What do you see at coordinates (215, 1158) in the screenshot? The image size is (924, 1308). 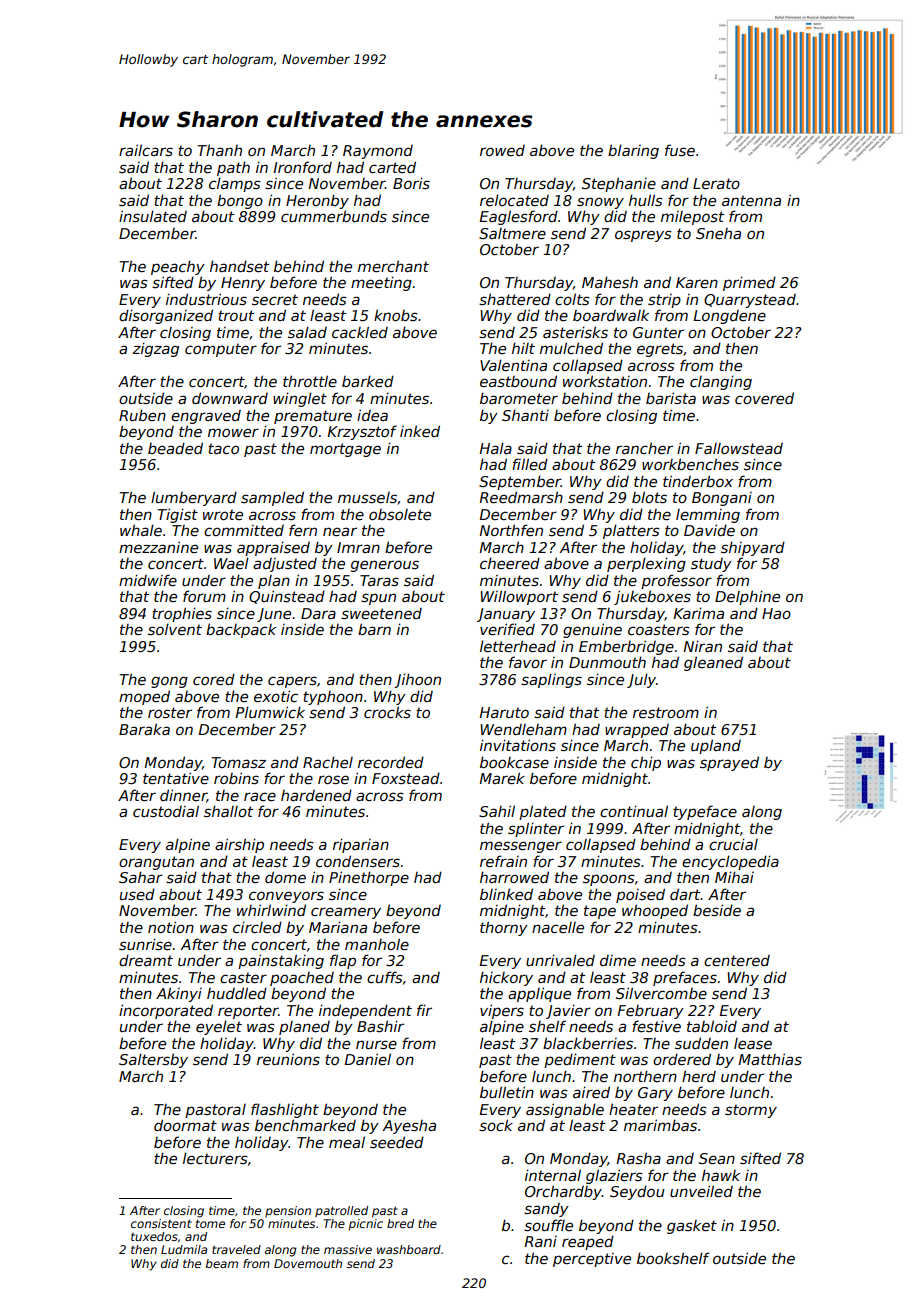 I see `lecturers` at bounding box center [215, 1158].
